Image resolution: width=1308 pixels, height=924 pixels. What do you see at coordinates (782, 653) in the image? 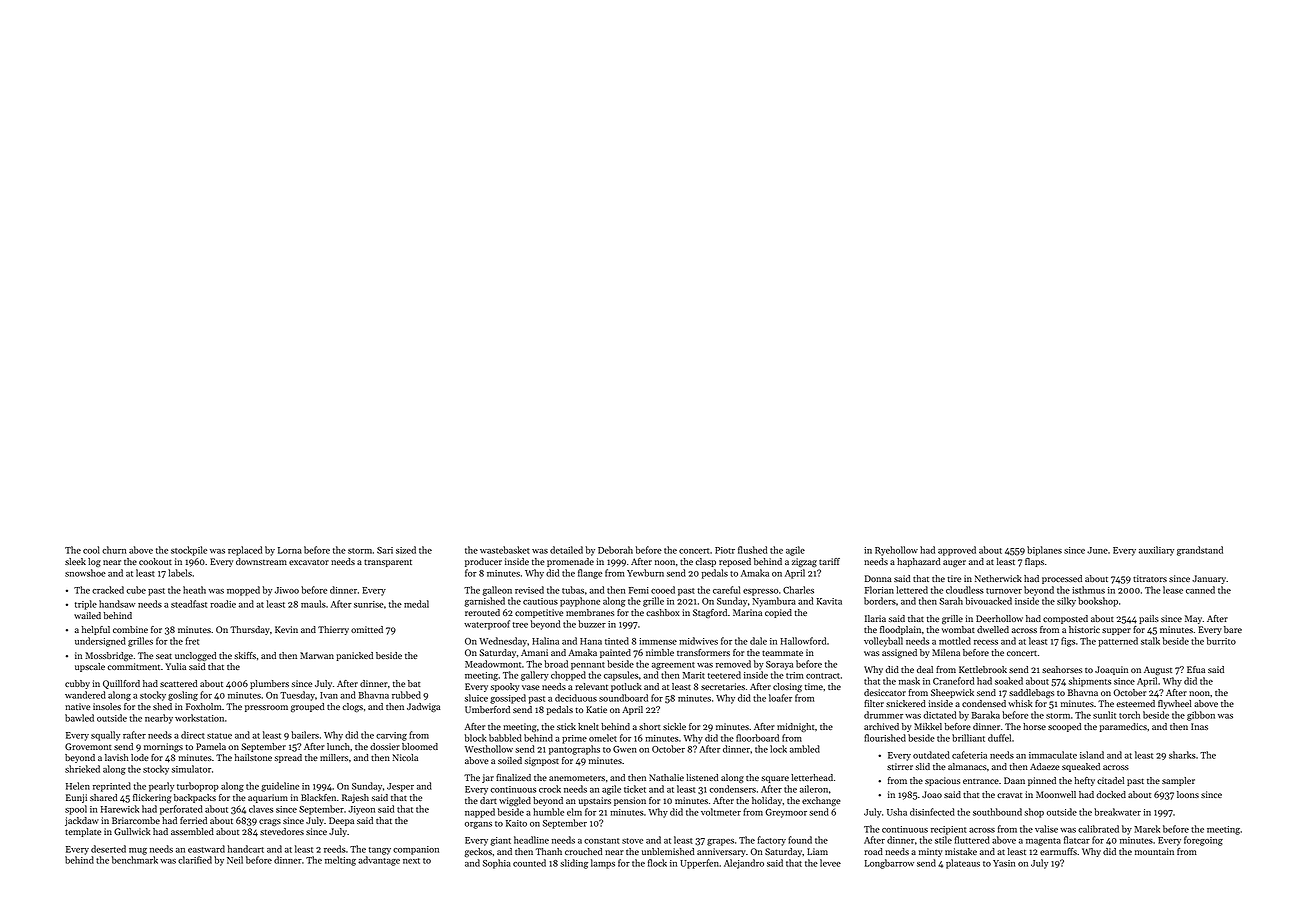
I see `teammate` at bounding box center [782, 653].
